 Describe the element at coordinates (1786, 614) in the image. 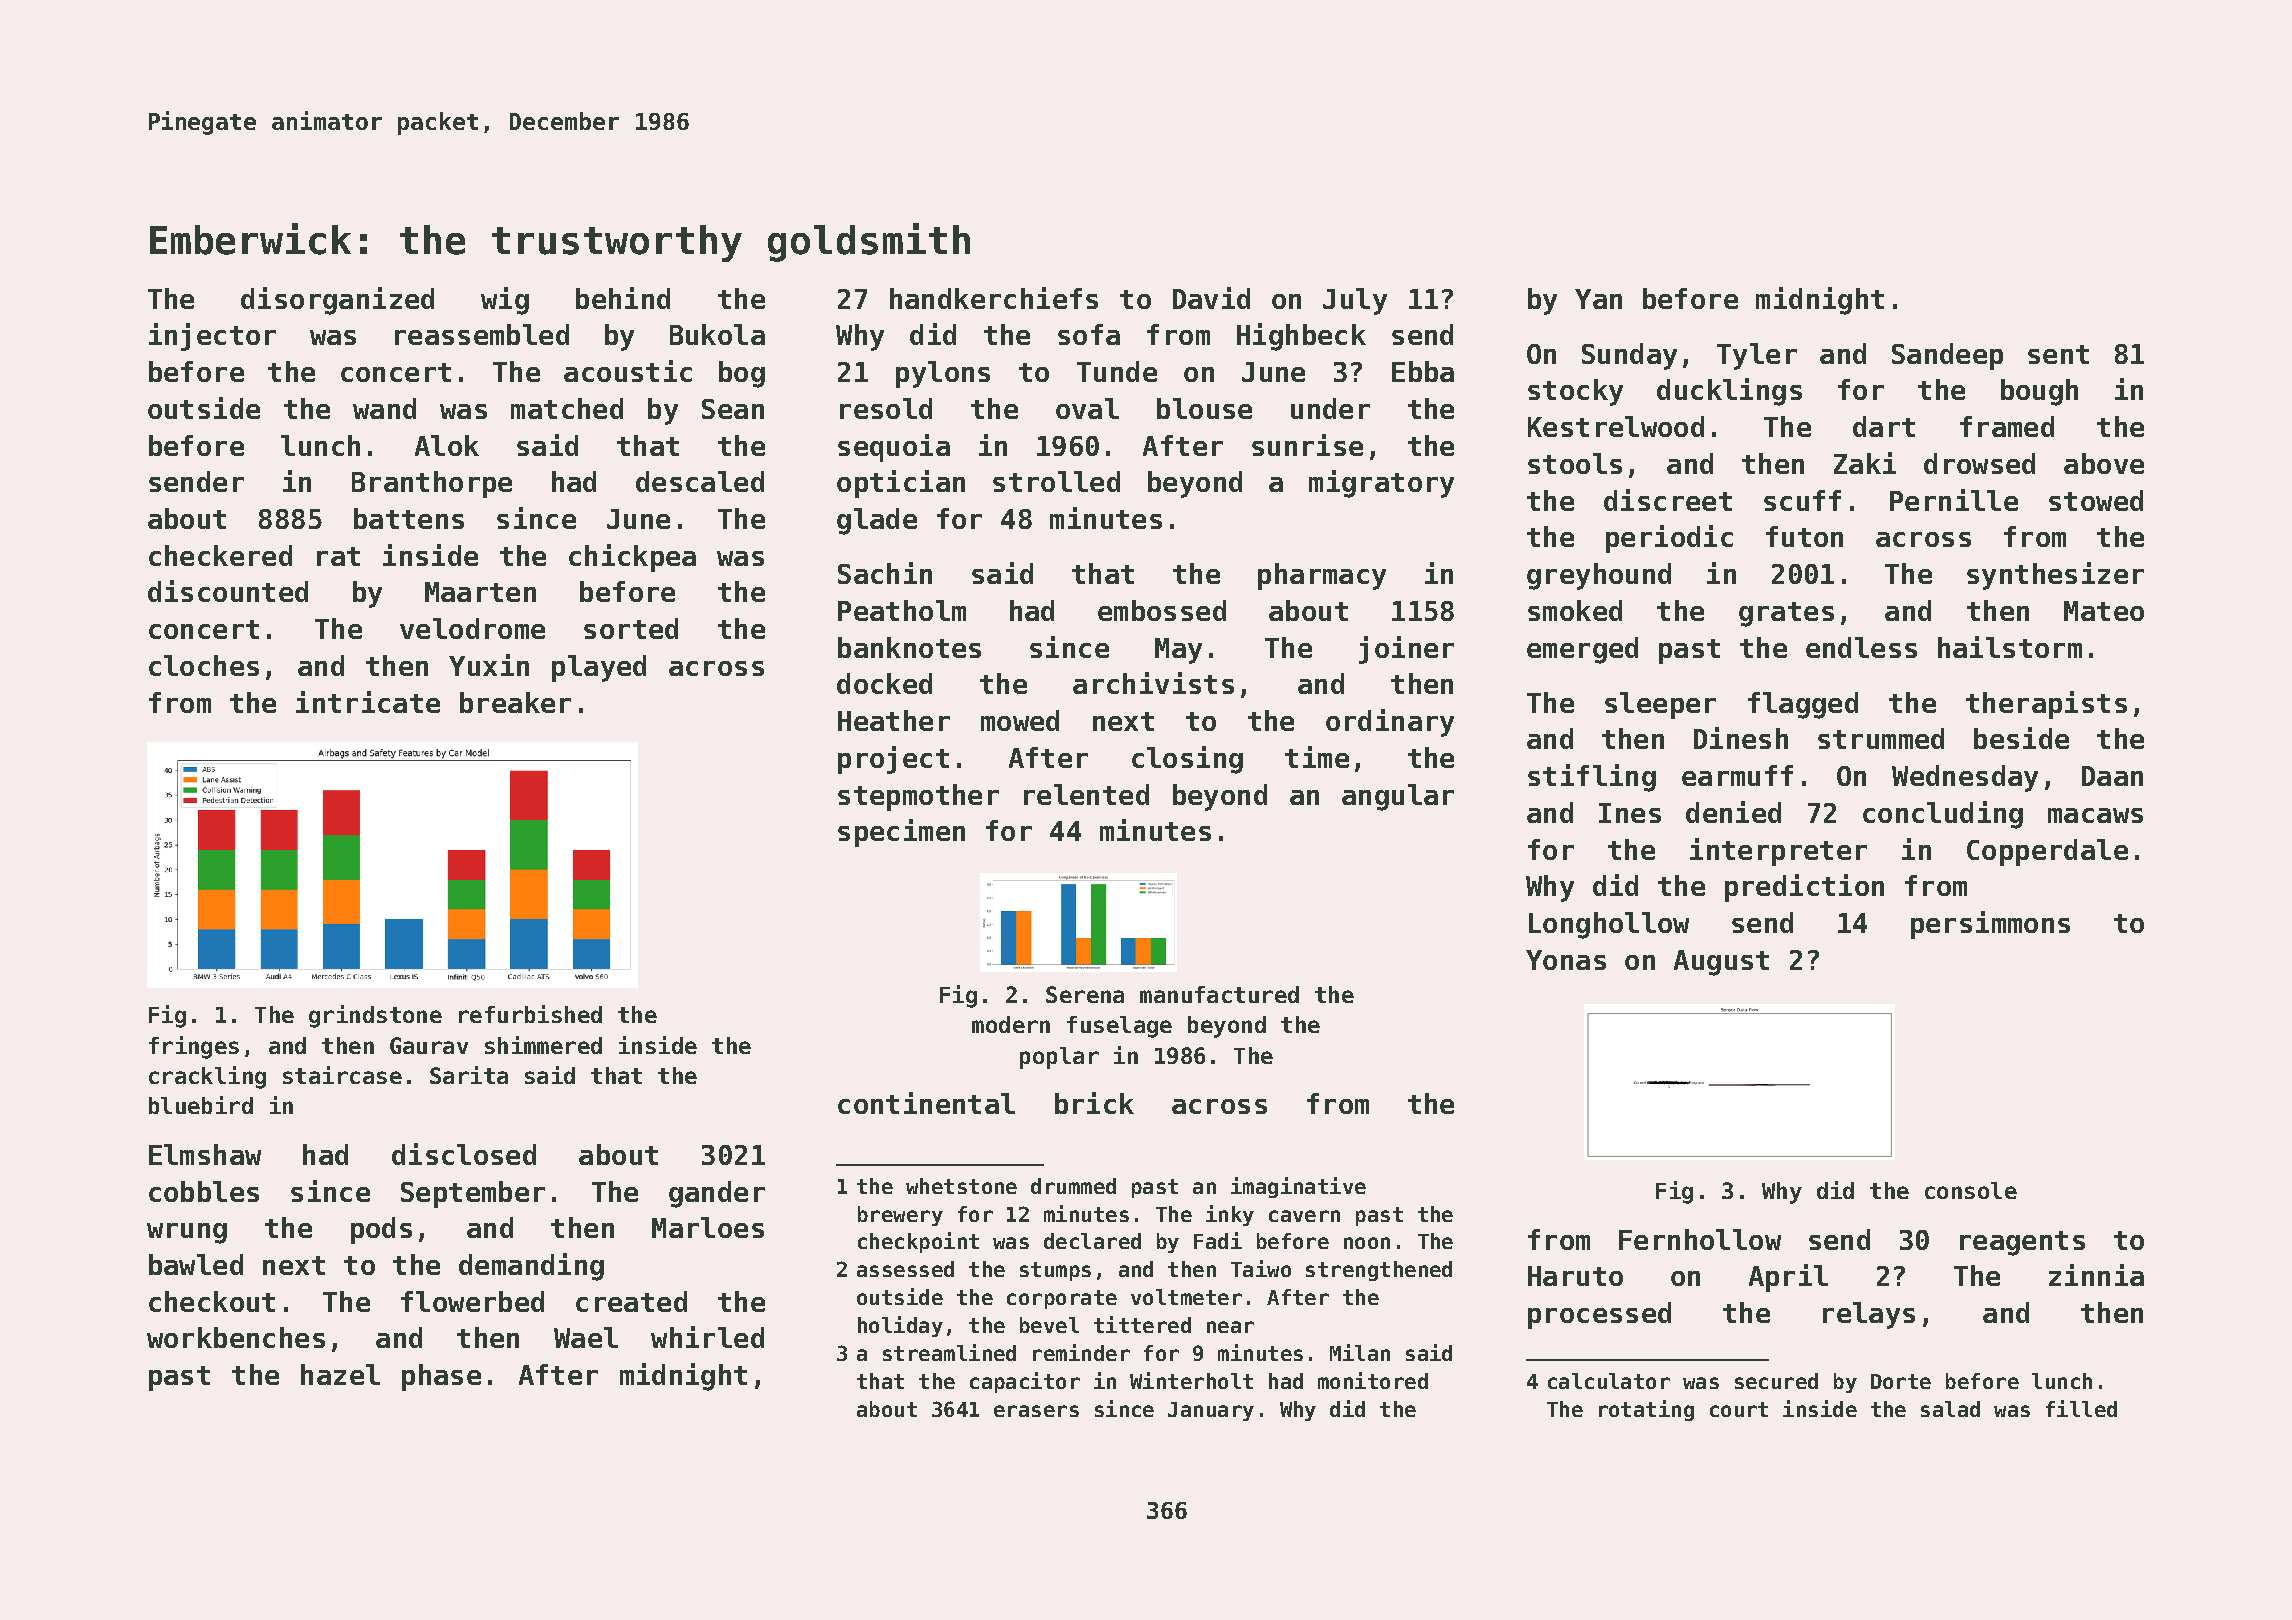

I see `grates` at that location.
